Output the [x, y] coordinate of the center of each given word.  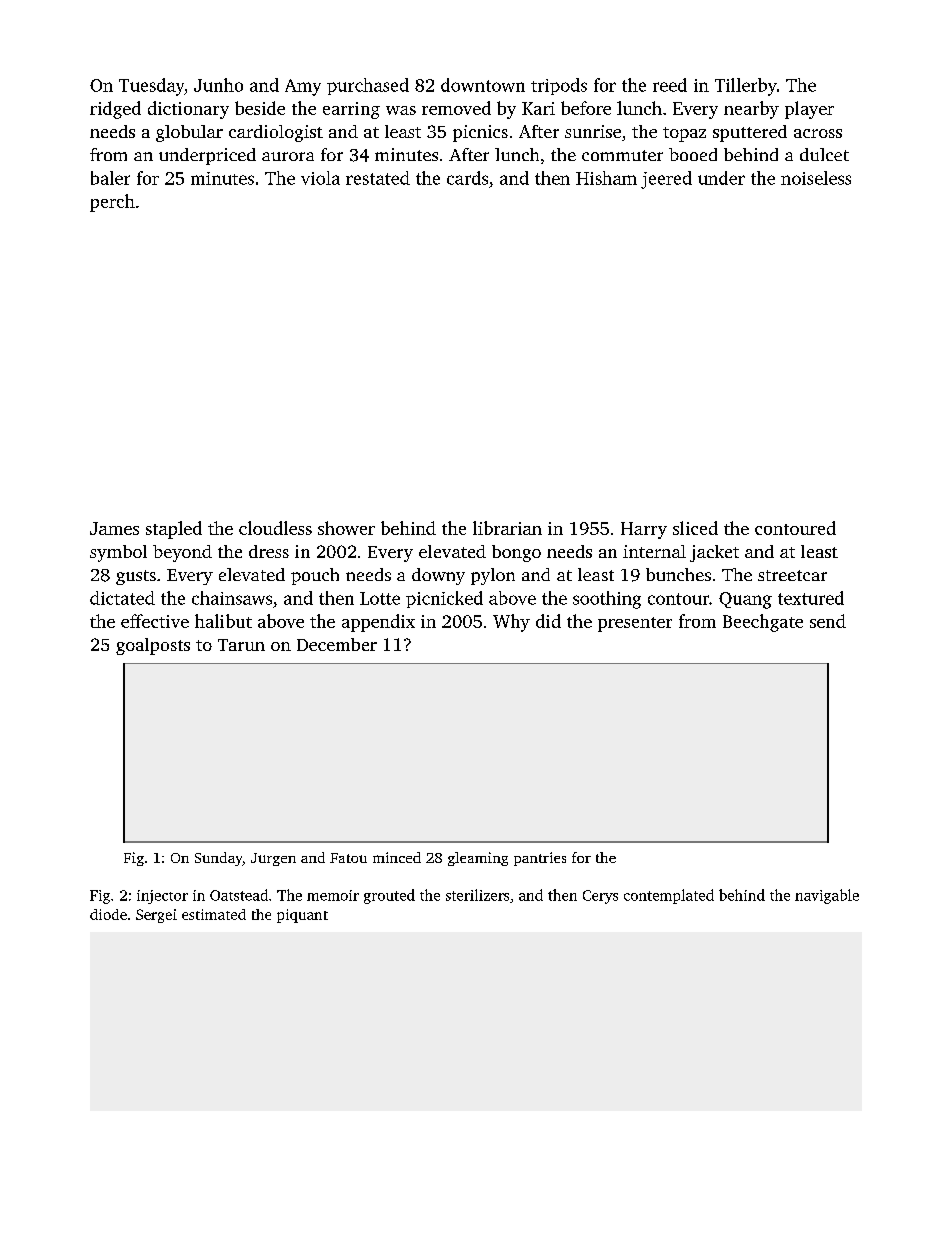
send [828, 621]
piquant [302, 916]
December [337, 644]
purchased [368, 86]
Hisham [606, 178]
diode [108, 914]
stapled [174, 530]
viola [320, 178]
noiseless [816, 178]
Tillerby [746, 87]
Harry [644, 530]
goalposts [153, 646]
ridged [115, 110]
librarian [507, 528]
